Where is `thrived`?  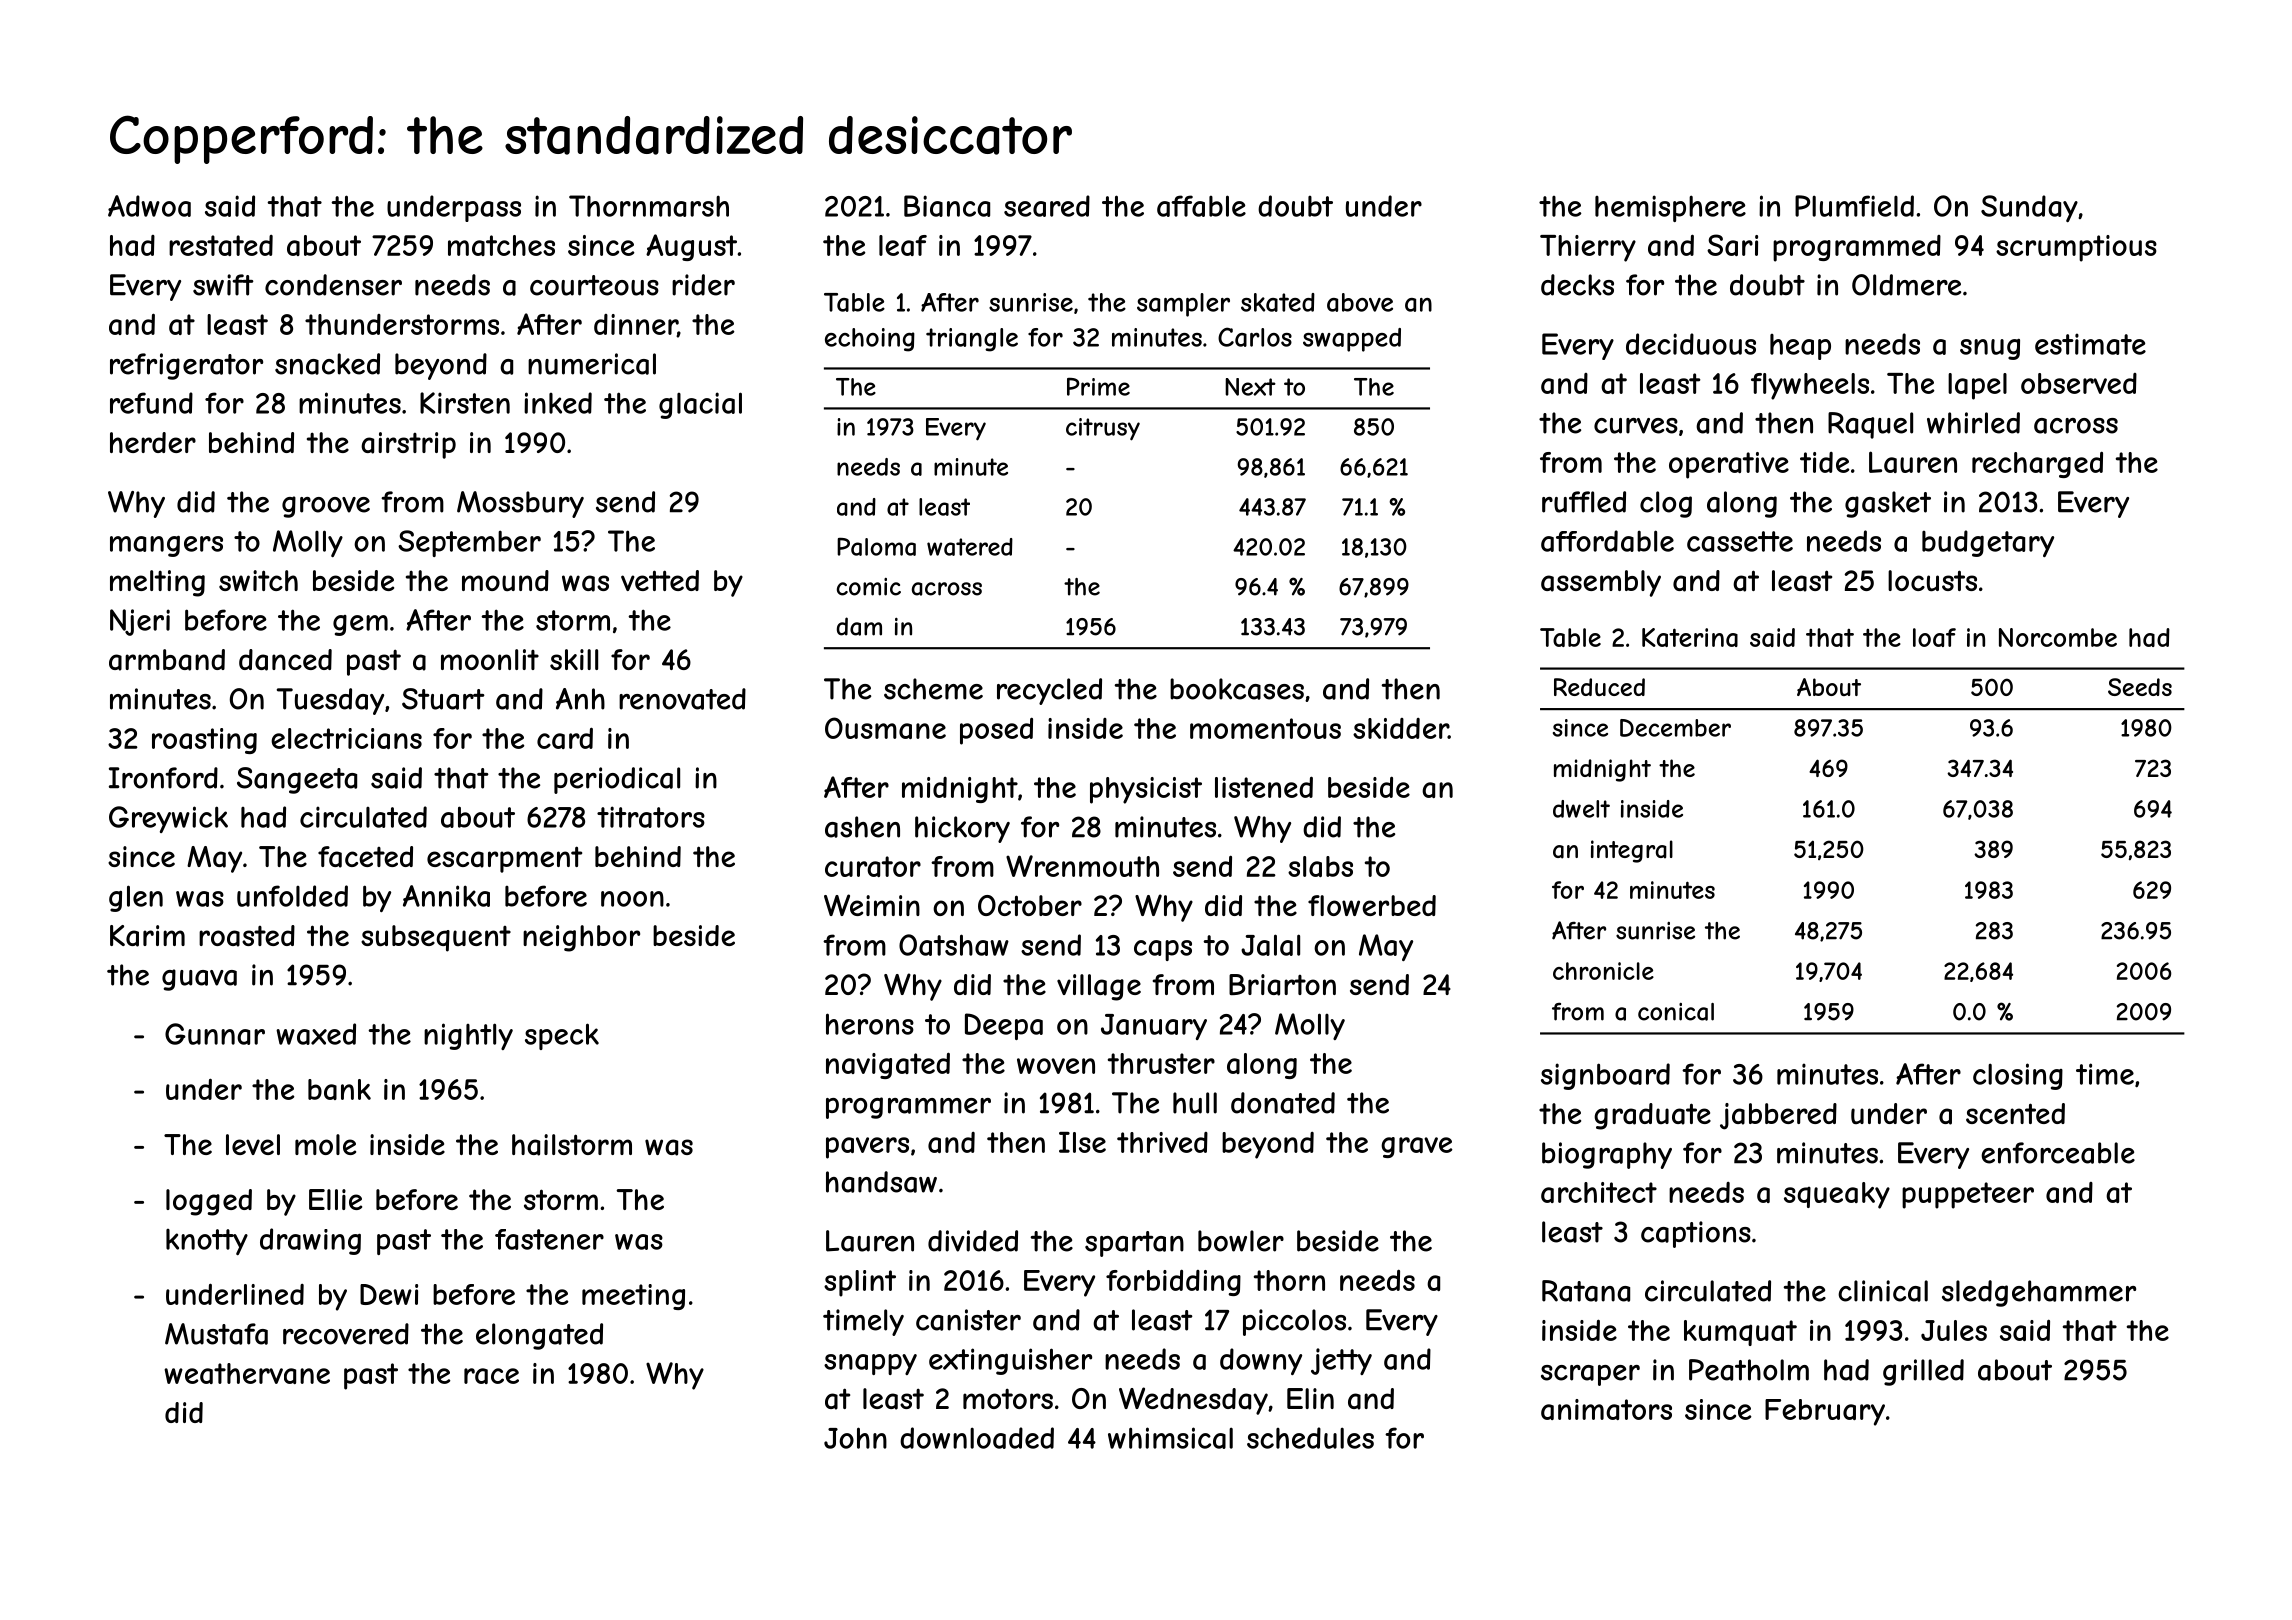
thrived is located at coordinates (1162, 1142).
